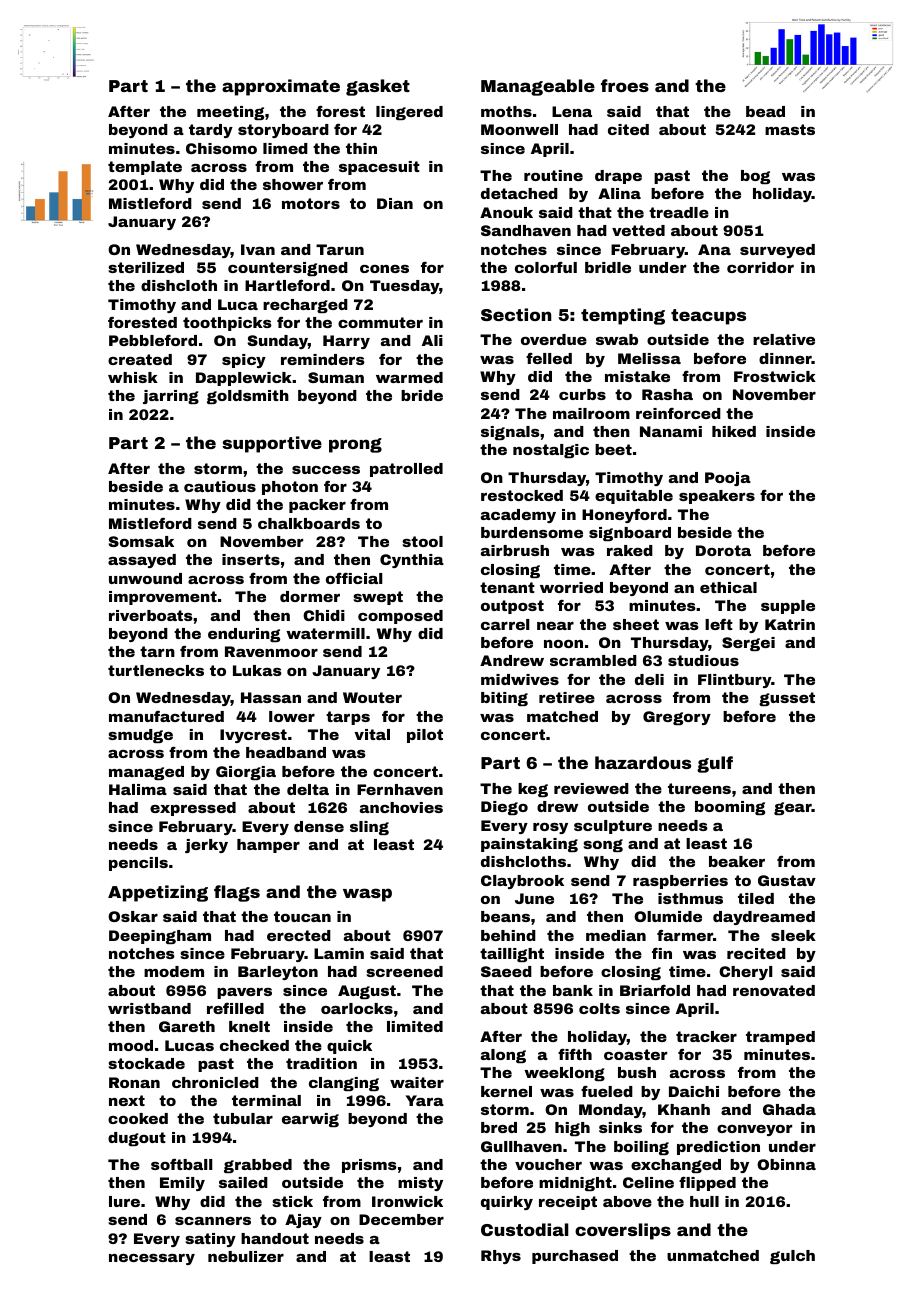 Image resolution: width=924 pixels, height=1314 pixels. I want to click on necessary, so click(152, 1259).
